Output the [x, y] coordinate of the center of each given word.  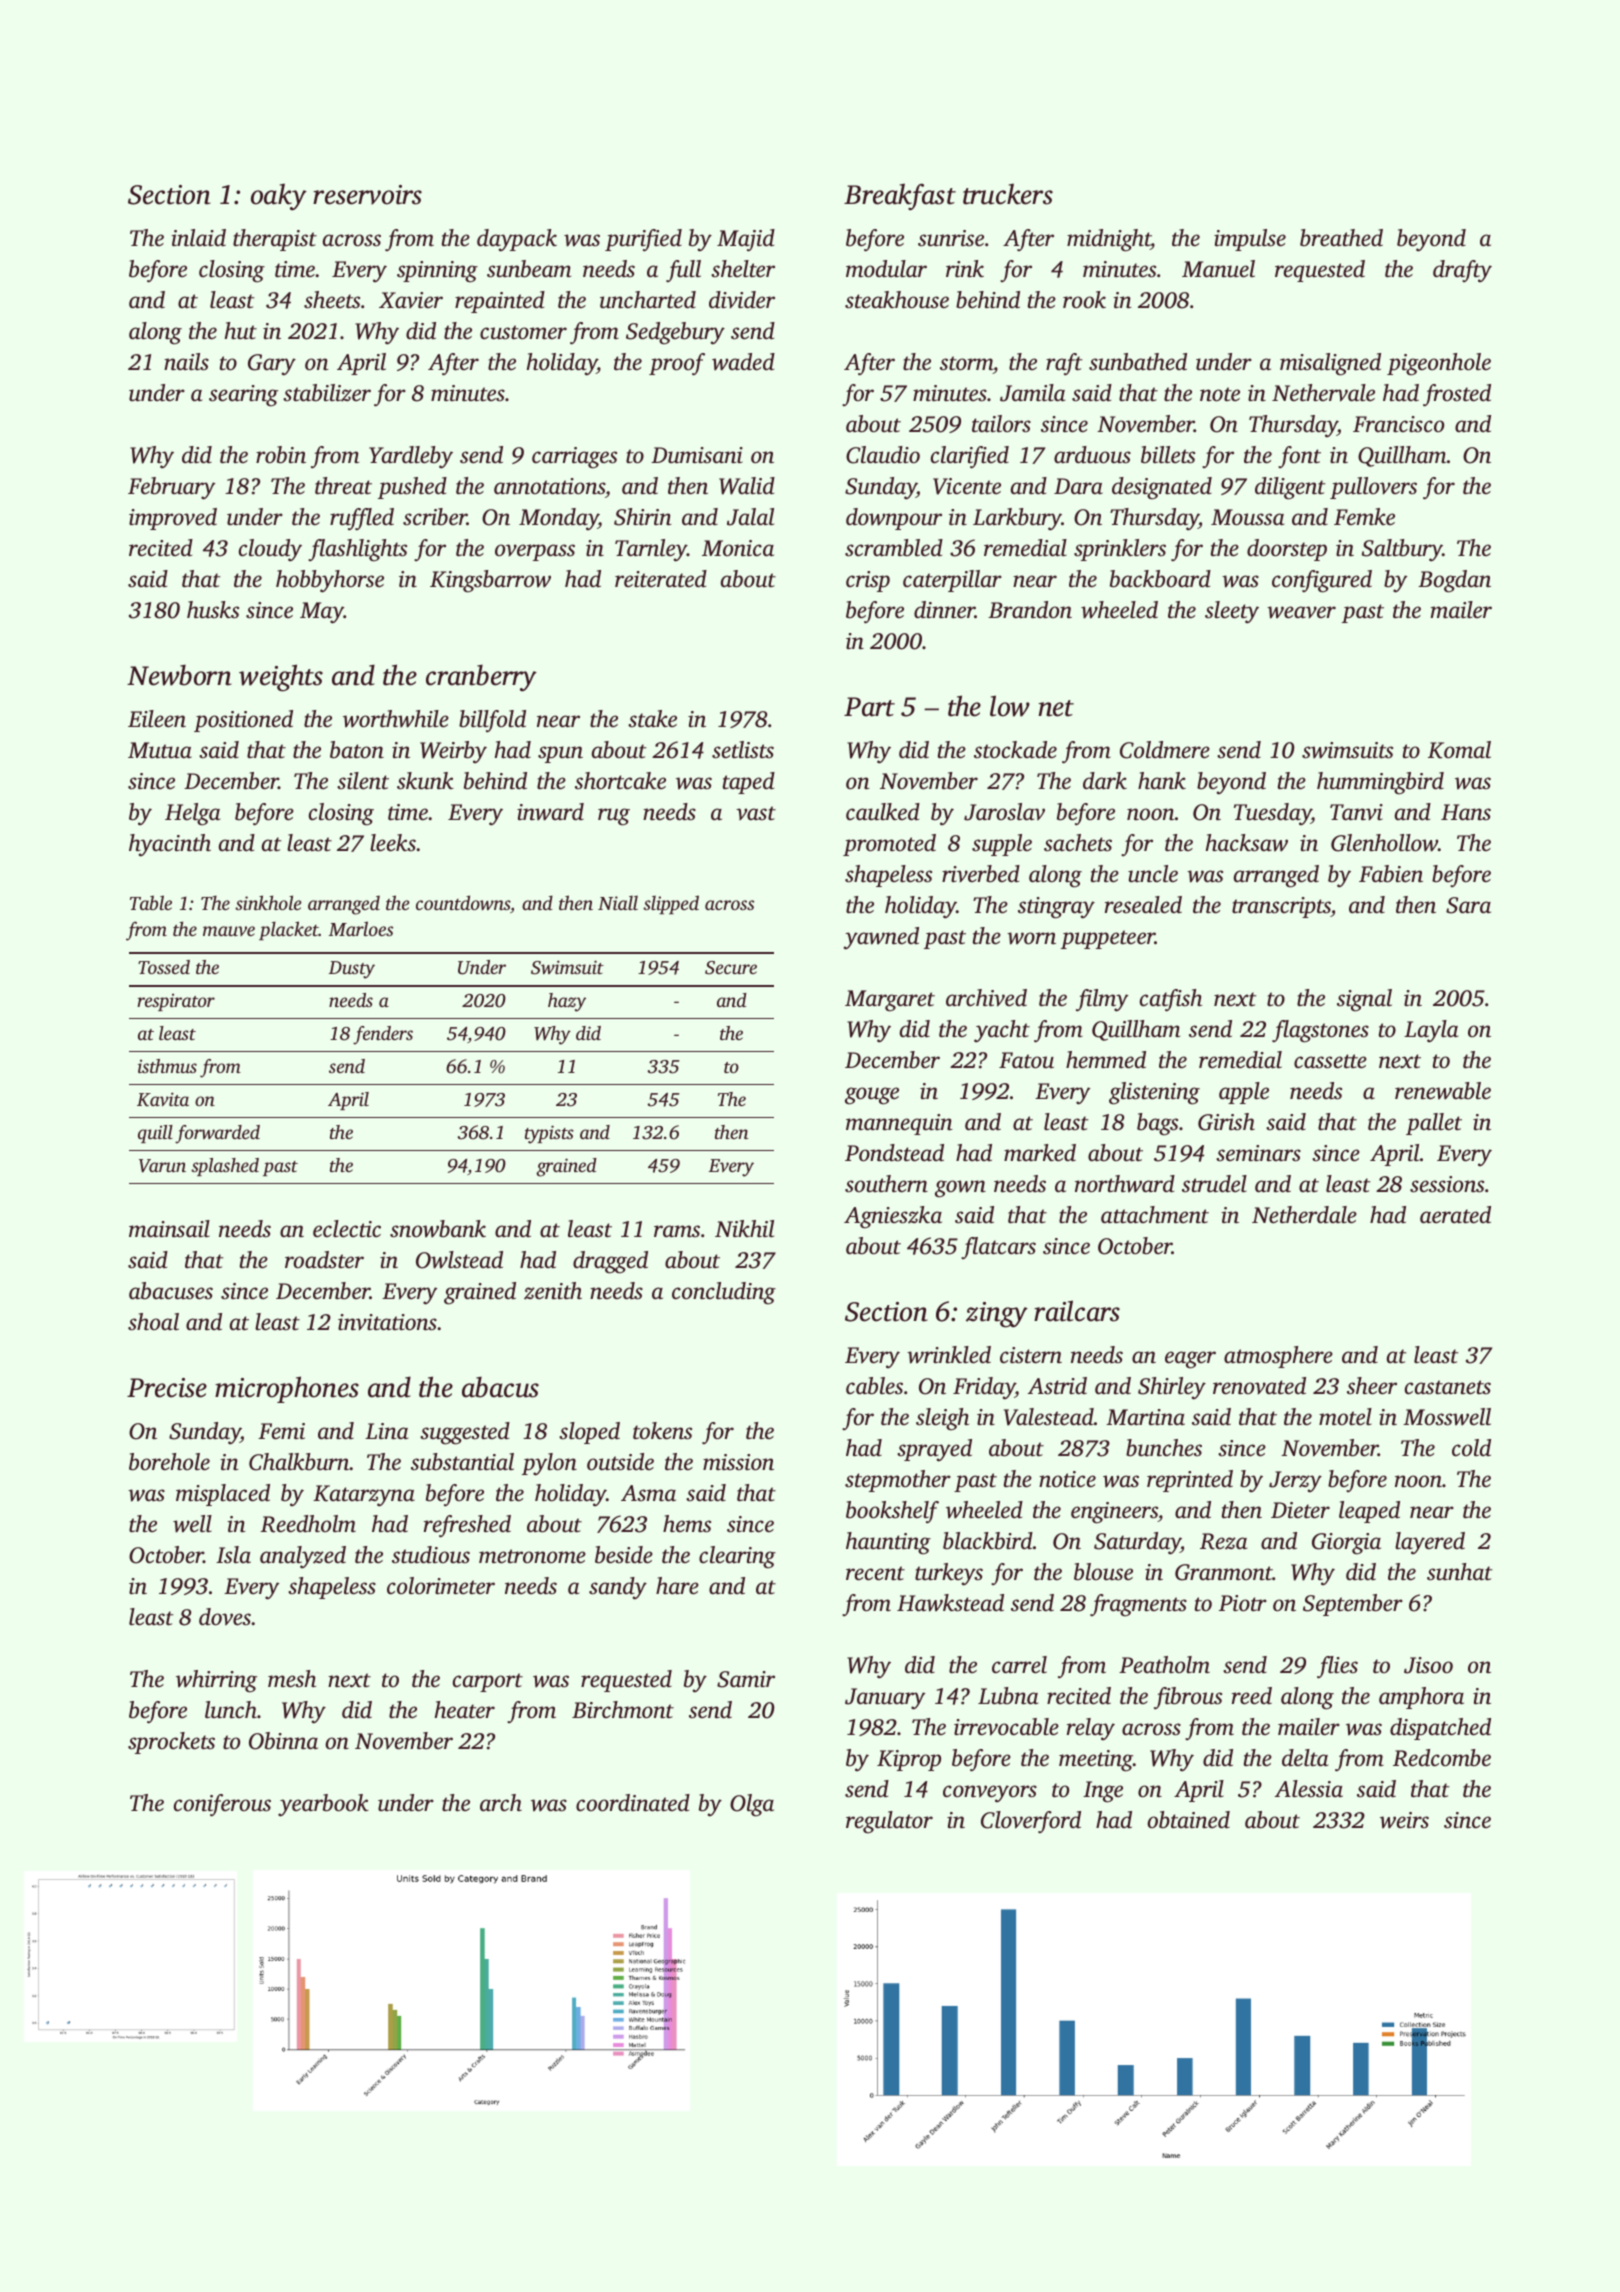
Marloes [361, 928]
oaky [279, 197]
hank [1162, 780]
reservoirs [367, 195]
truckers [1008, 194]
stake [652, 718]
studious [431, 1555]
